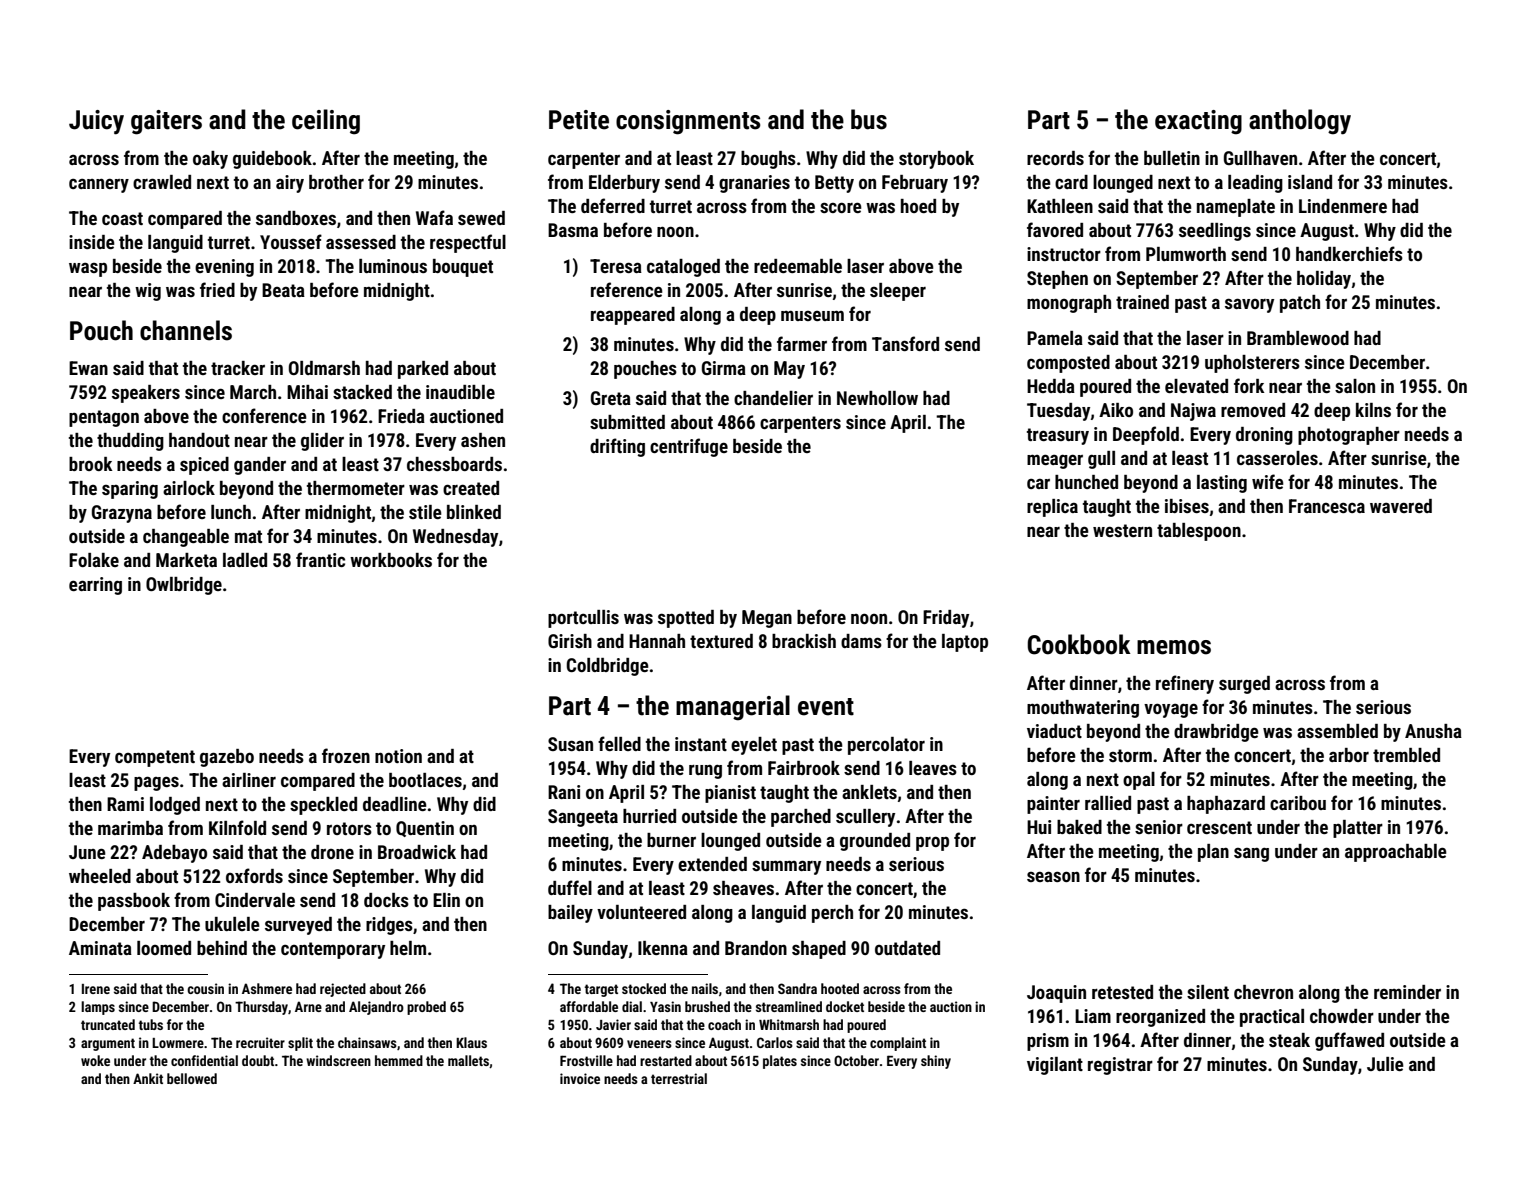 This screenshot has height=1187, width=1537. What do you see at coordinates (1055, 1066) in the screenshot?
I see `vigilant` at bounding box center [1055, 1066].
